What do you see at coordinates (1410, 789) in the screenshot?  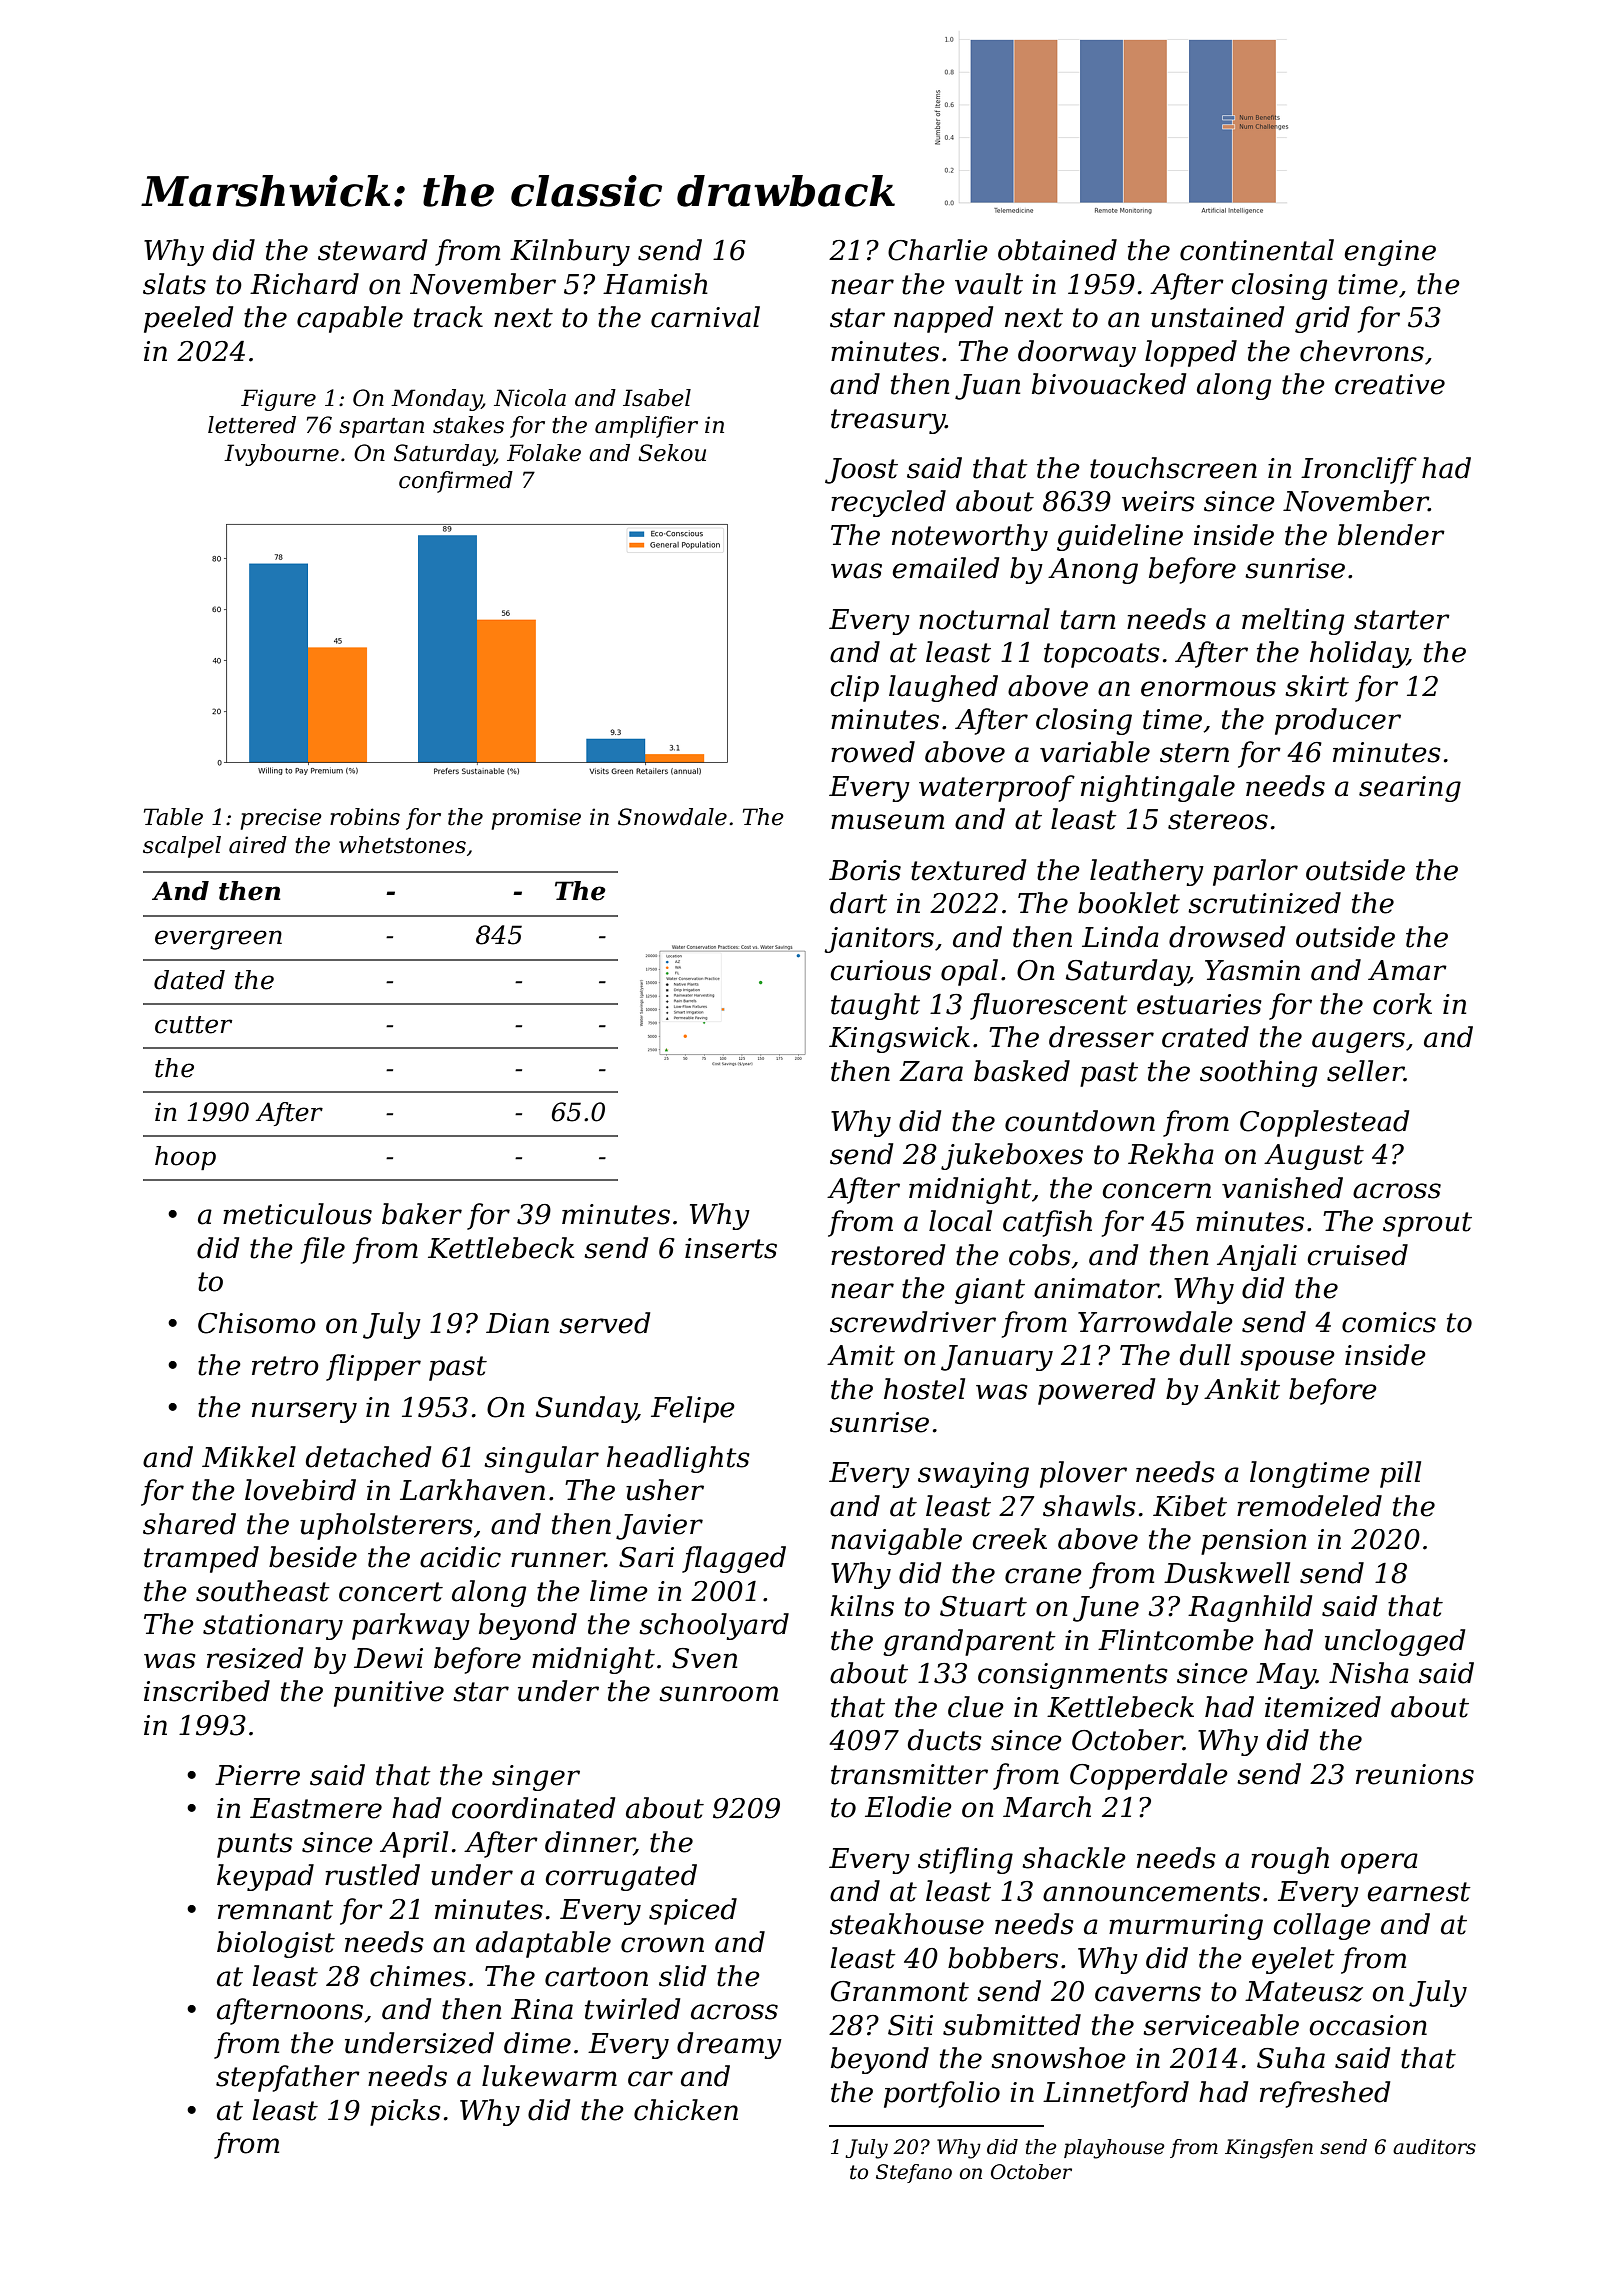 I see `searing` at bounding box center [1410, 789].
